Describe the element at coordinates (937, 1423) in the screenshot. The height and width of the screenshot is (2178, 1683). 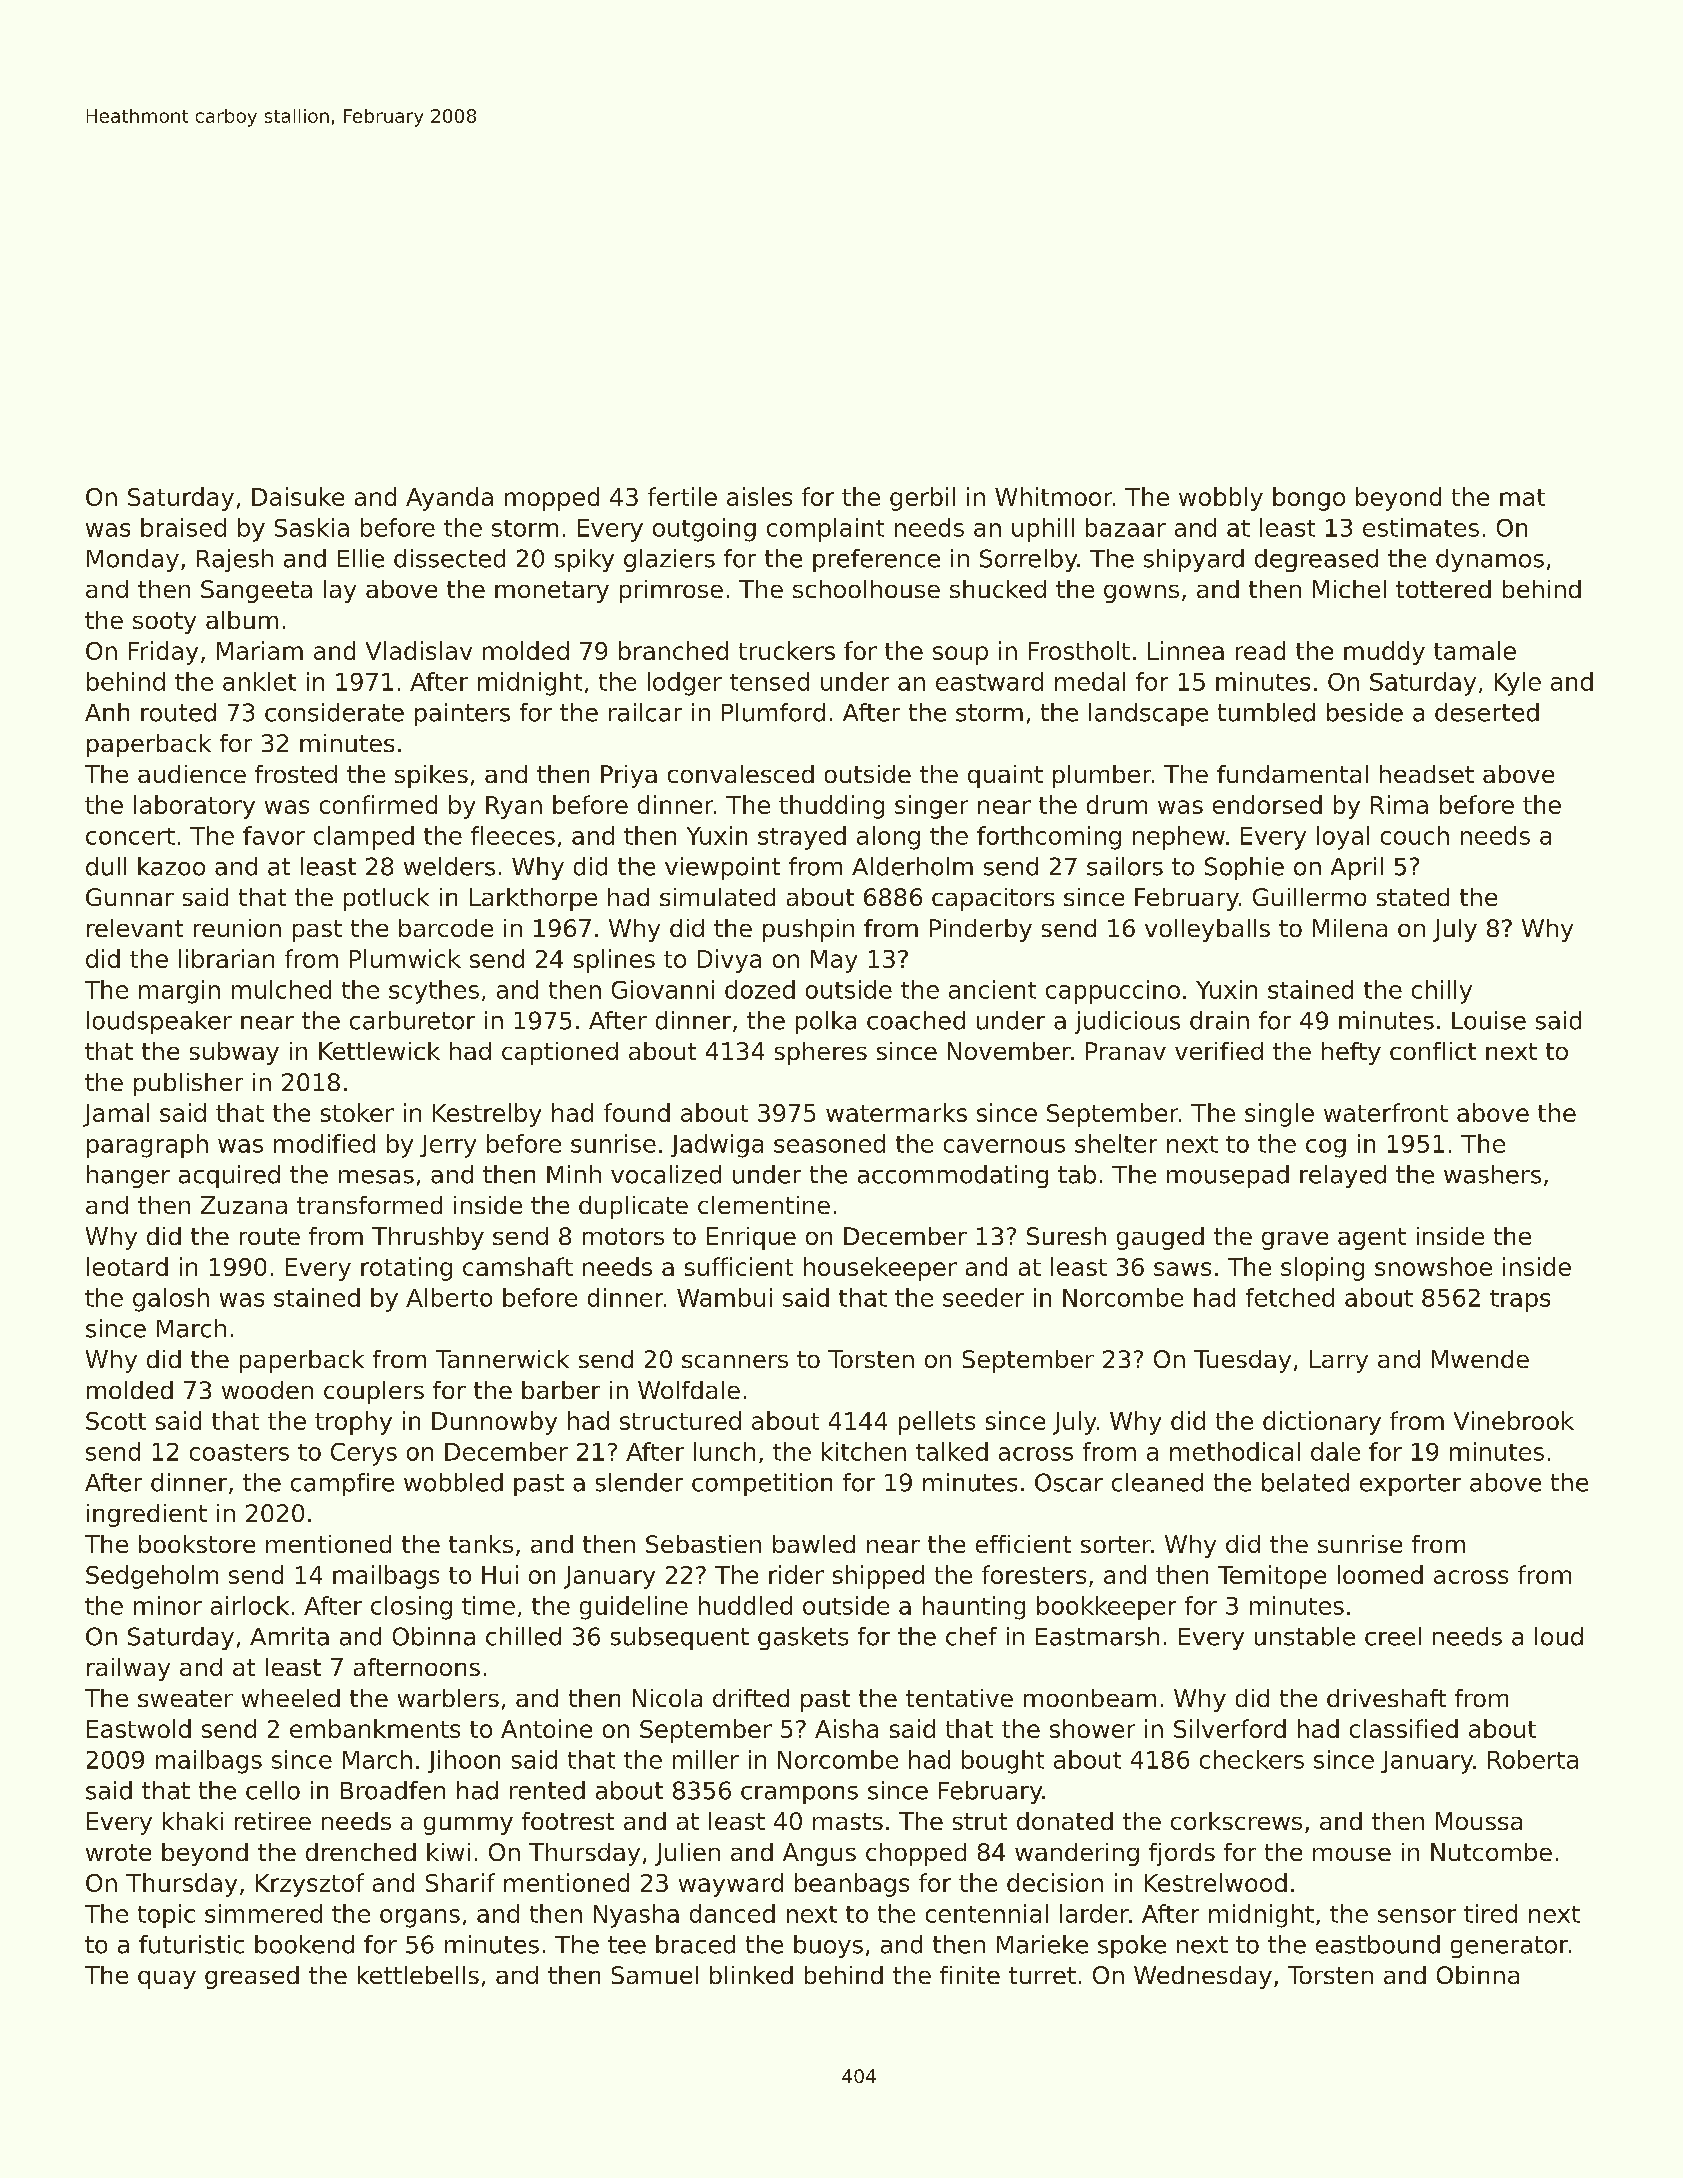
I see `pellets` at that location.
